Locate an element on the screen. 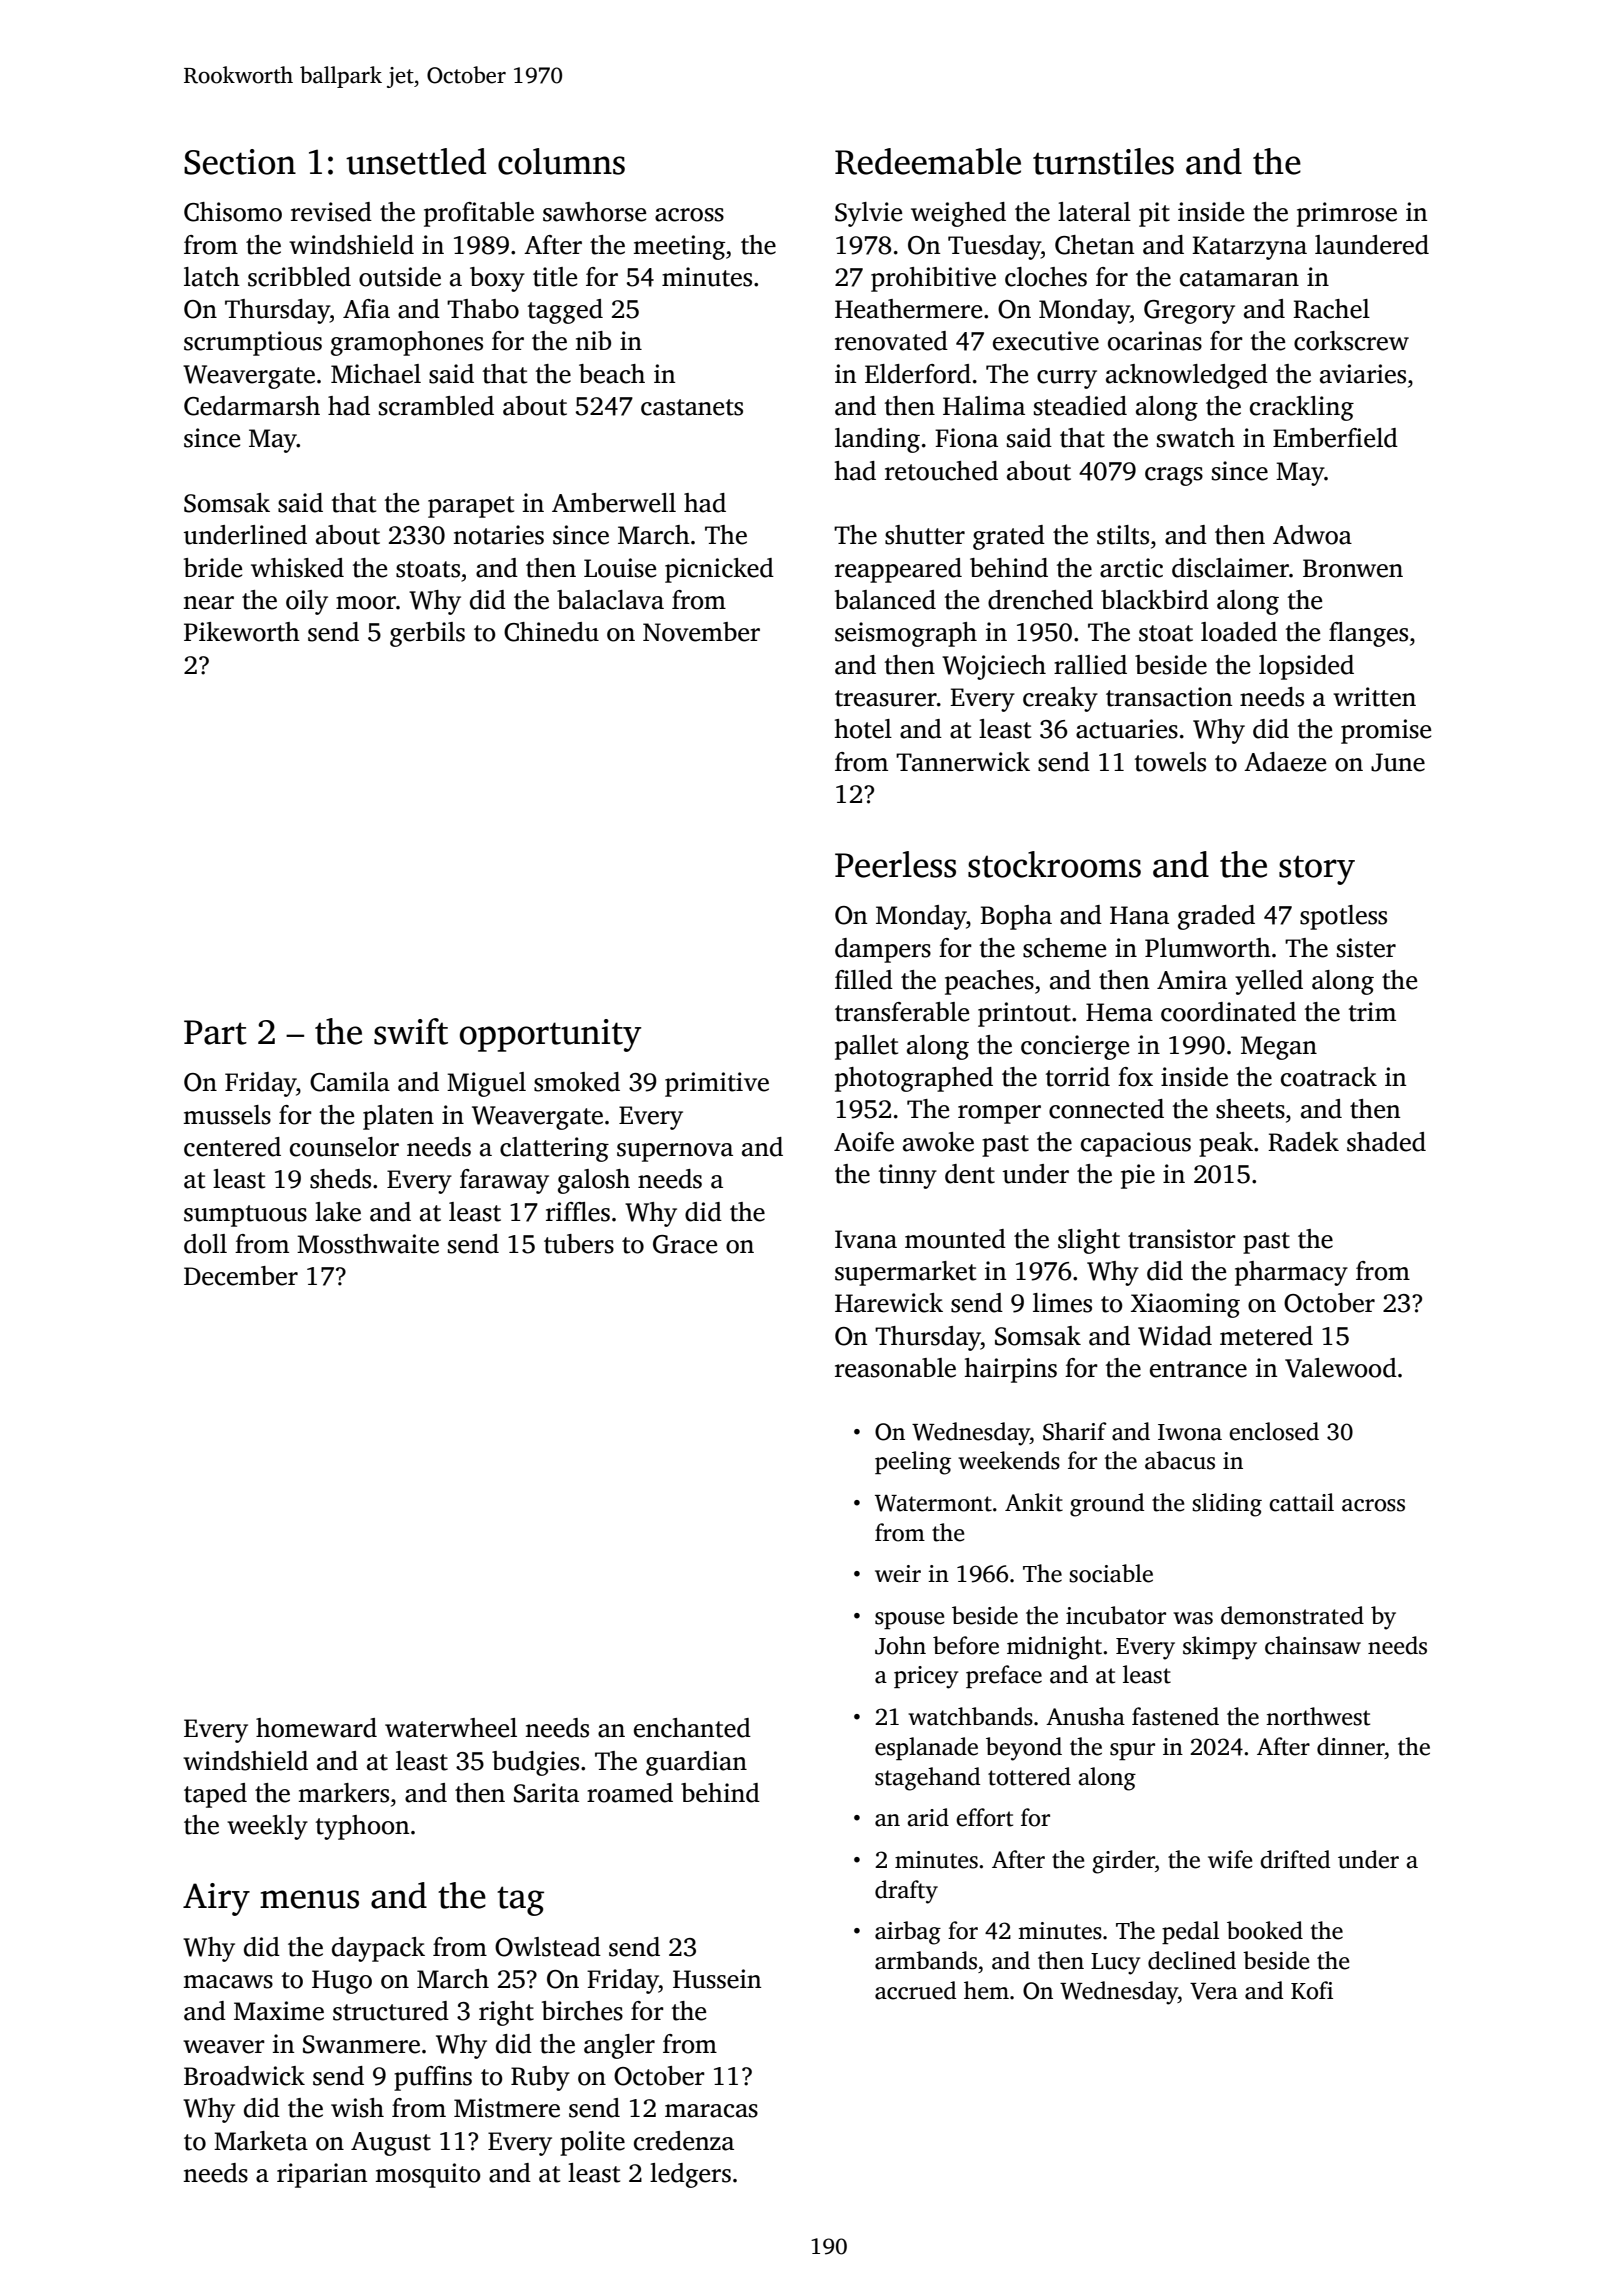  wife is located at coordinates (1230, 1859).
